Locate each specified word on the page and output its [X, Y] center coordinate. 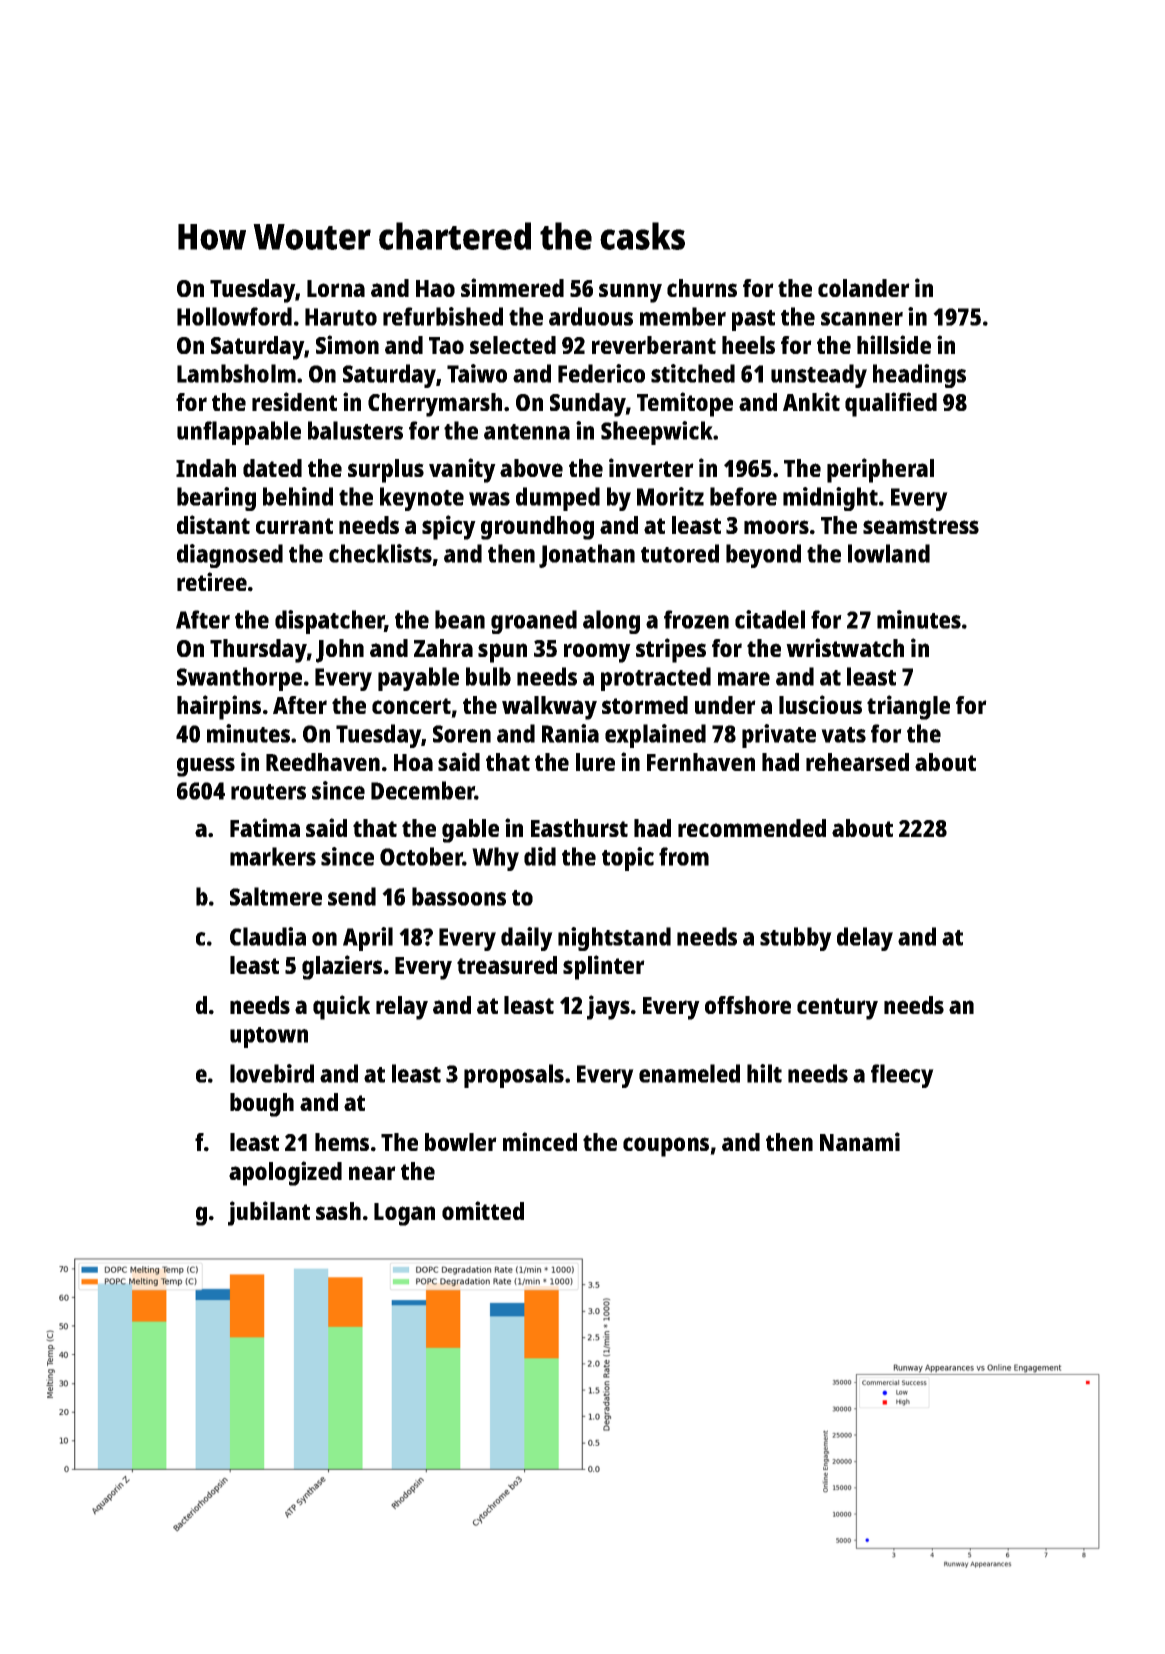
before [743, 496]
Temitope [685, 404]
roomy [597, 653]
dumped [558, 499]
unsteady [819, 376]
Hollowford [234, 316]
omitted [483, 1210]
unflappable [239, 433]
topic [628, 859]
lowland [889, 553]
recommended [752, 828]
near [372, 1173]
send [352, 896]
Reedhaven [323, 762]
